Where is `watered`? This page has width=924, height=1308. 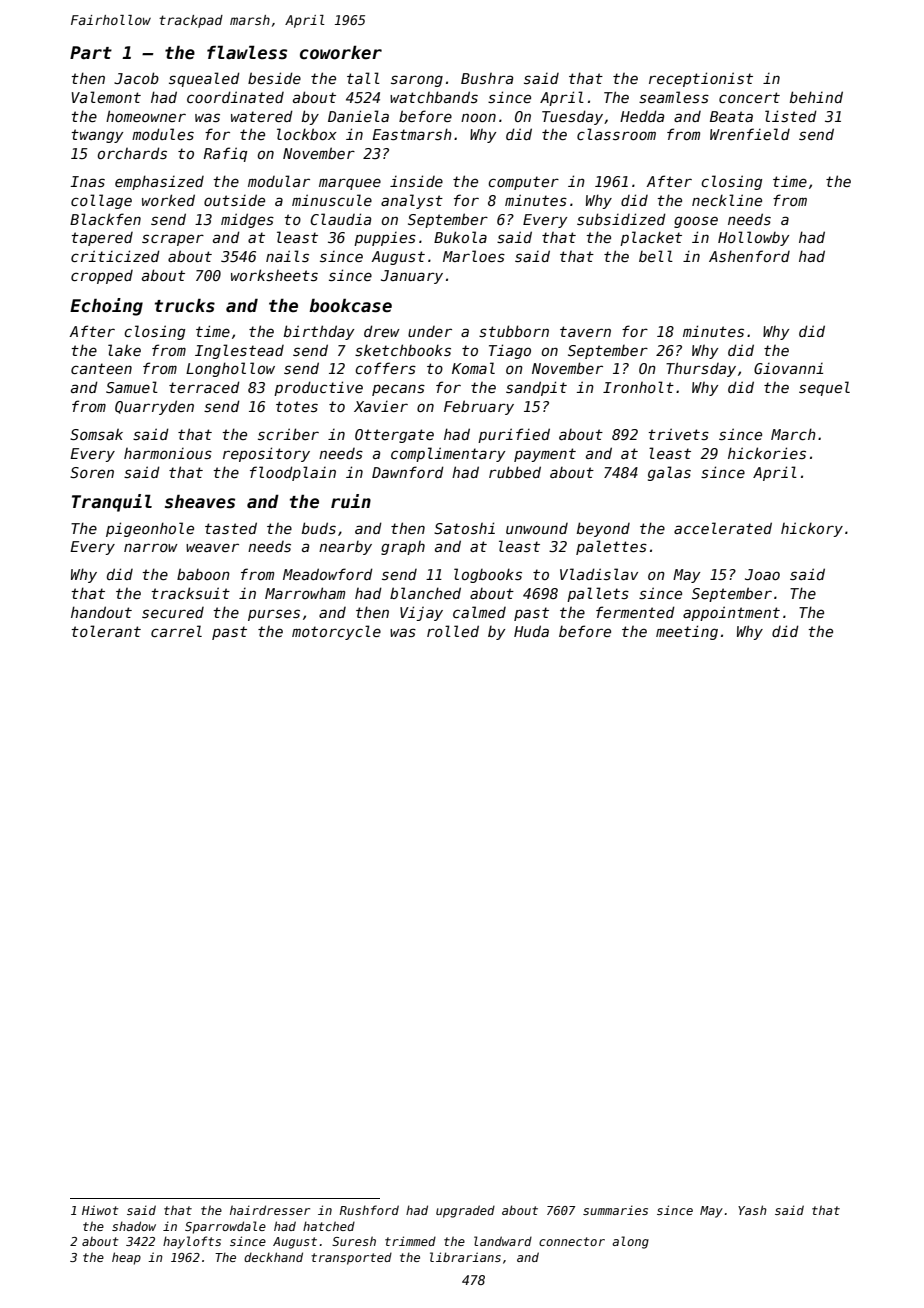 watered is located at coordinates (262, 116).
